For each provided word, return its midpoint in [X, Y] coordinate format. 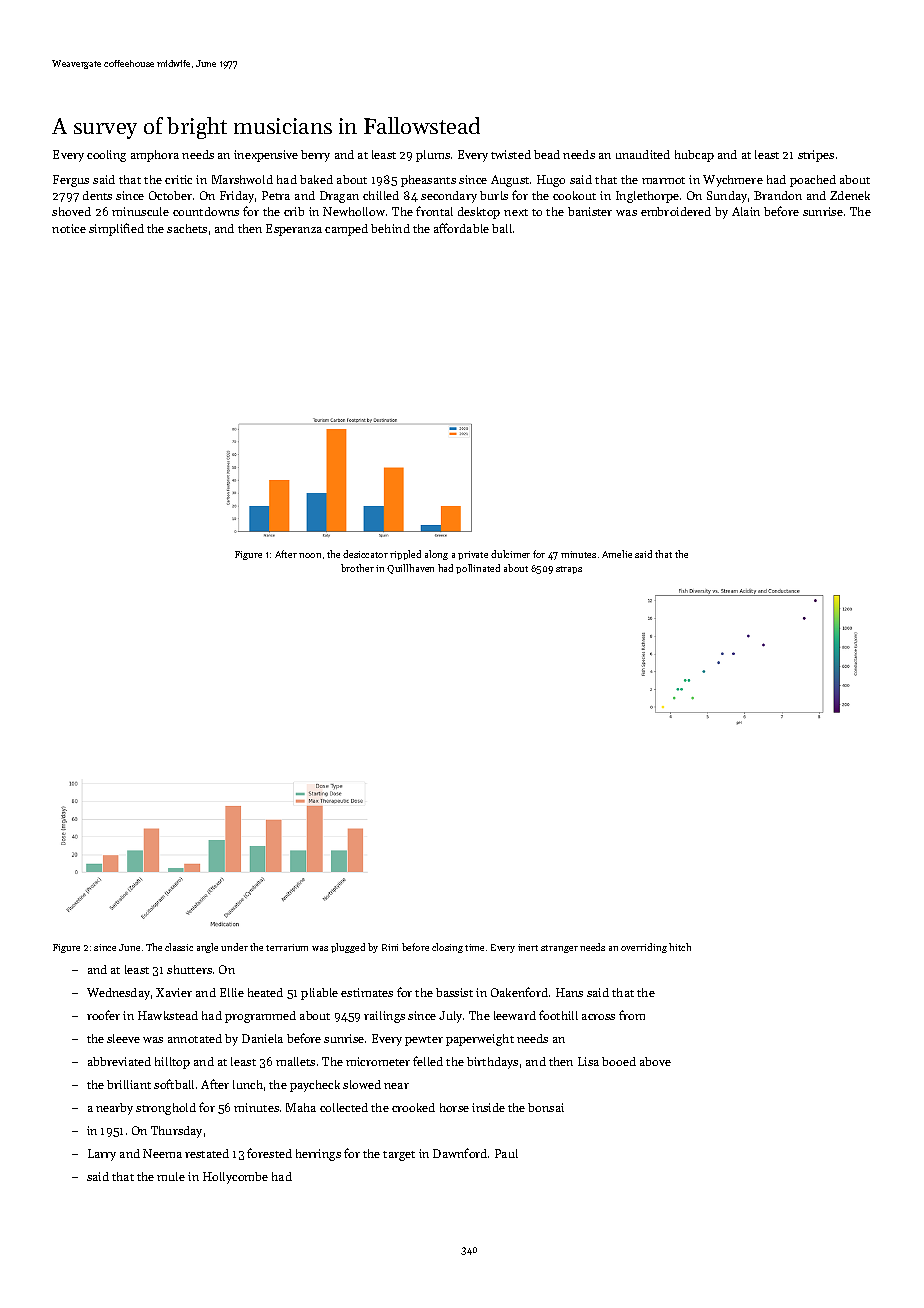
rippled [405, 555]
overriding [644, 948]
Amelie [617, 554]
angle [207, 948]
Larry [102, 1155]
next [516, 212]
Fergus [71, 181]
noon [310, 555]
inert [528, 947]
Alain [746, 211]
